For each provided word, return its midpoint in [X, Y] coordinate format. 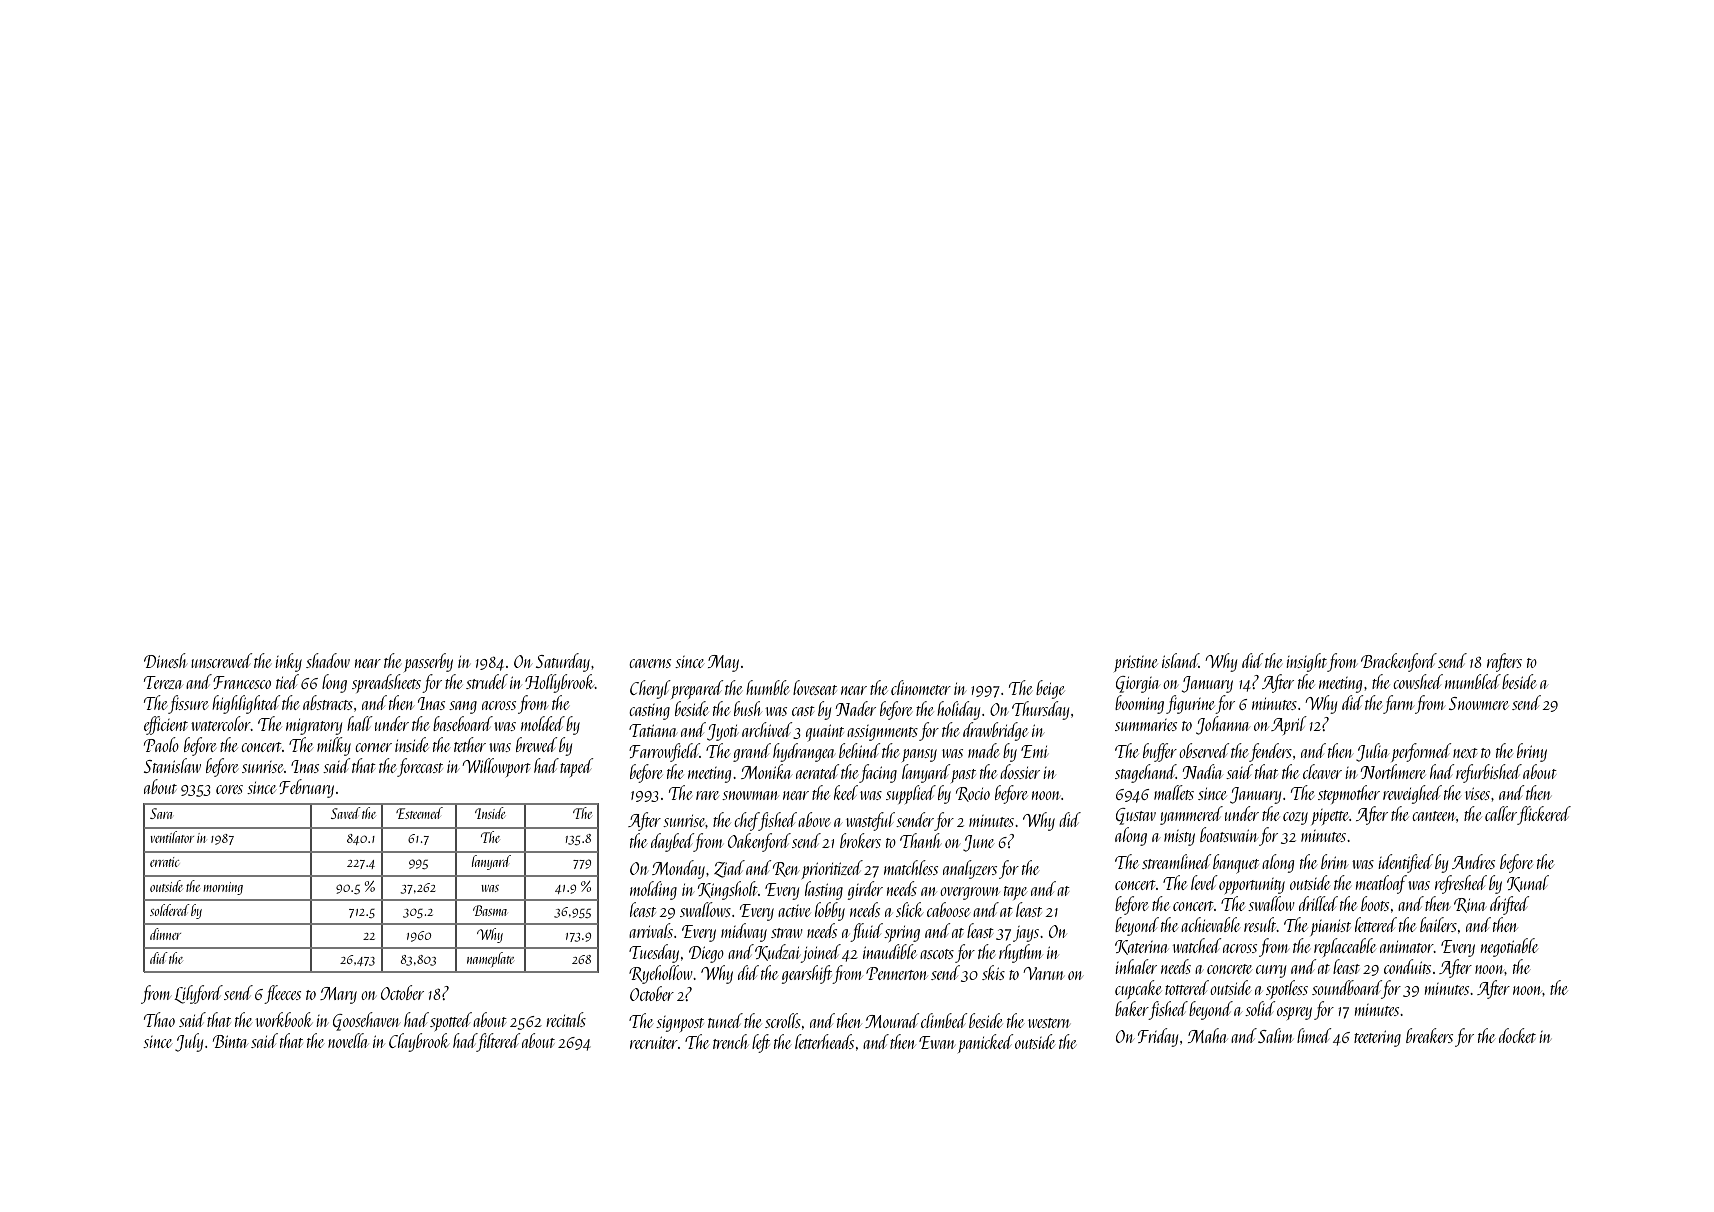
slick [909, 909]
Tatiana [652, 730]
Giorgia [1138, 684]
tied [287, 681]
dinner [165, 934]
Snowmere [1479, 703]
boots [1375, 903]
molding [653, 890]
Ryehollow [661, 974]
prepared [697, 689]
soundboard [1347, 987]
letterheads [824, 1041]
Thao [159, 1019]
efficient [166, 725]
